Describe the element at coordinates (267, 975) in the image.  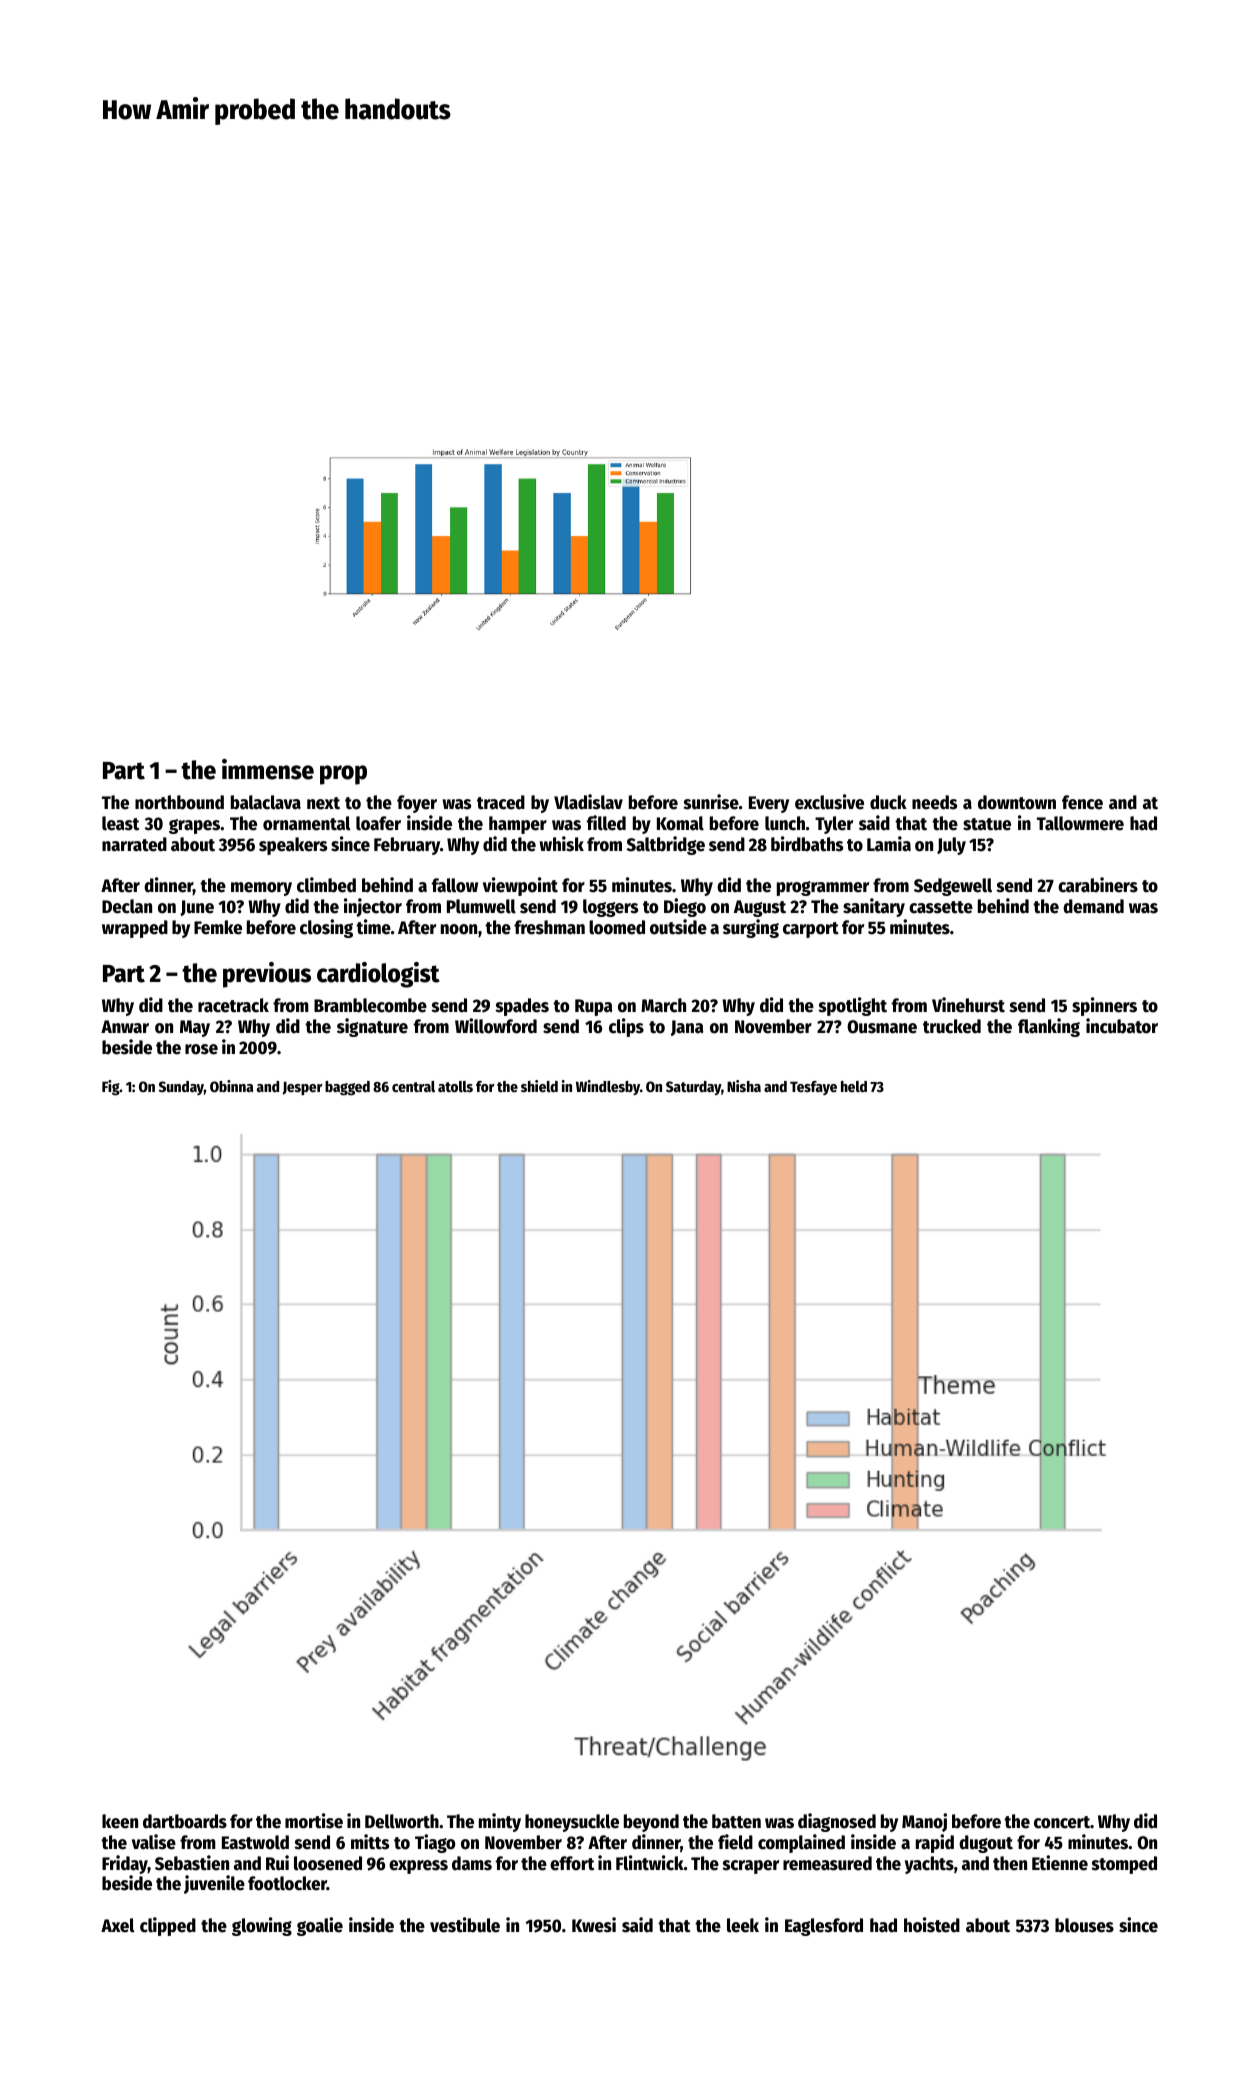
I see `previous` at that location.
